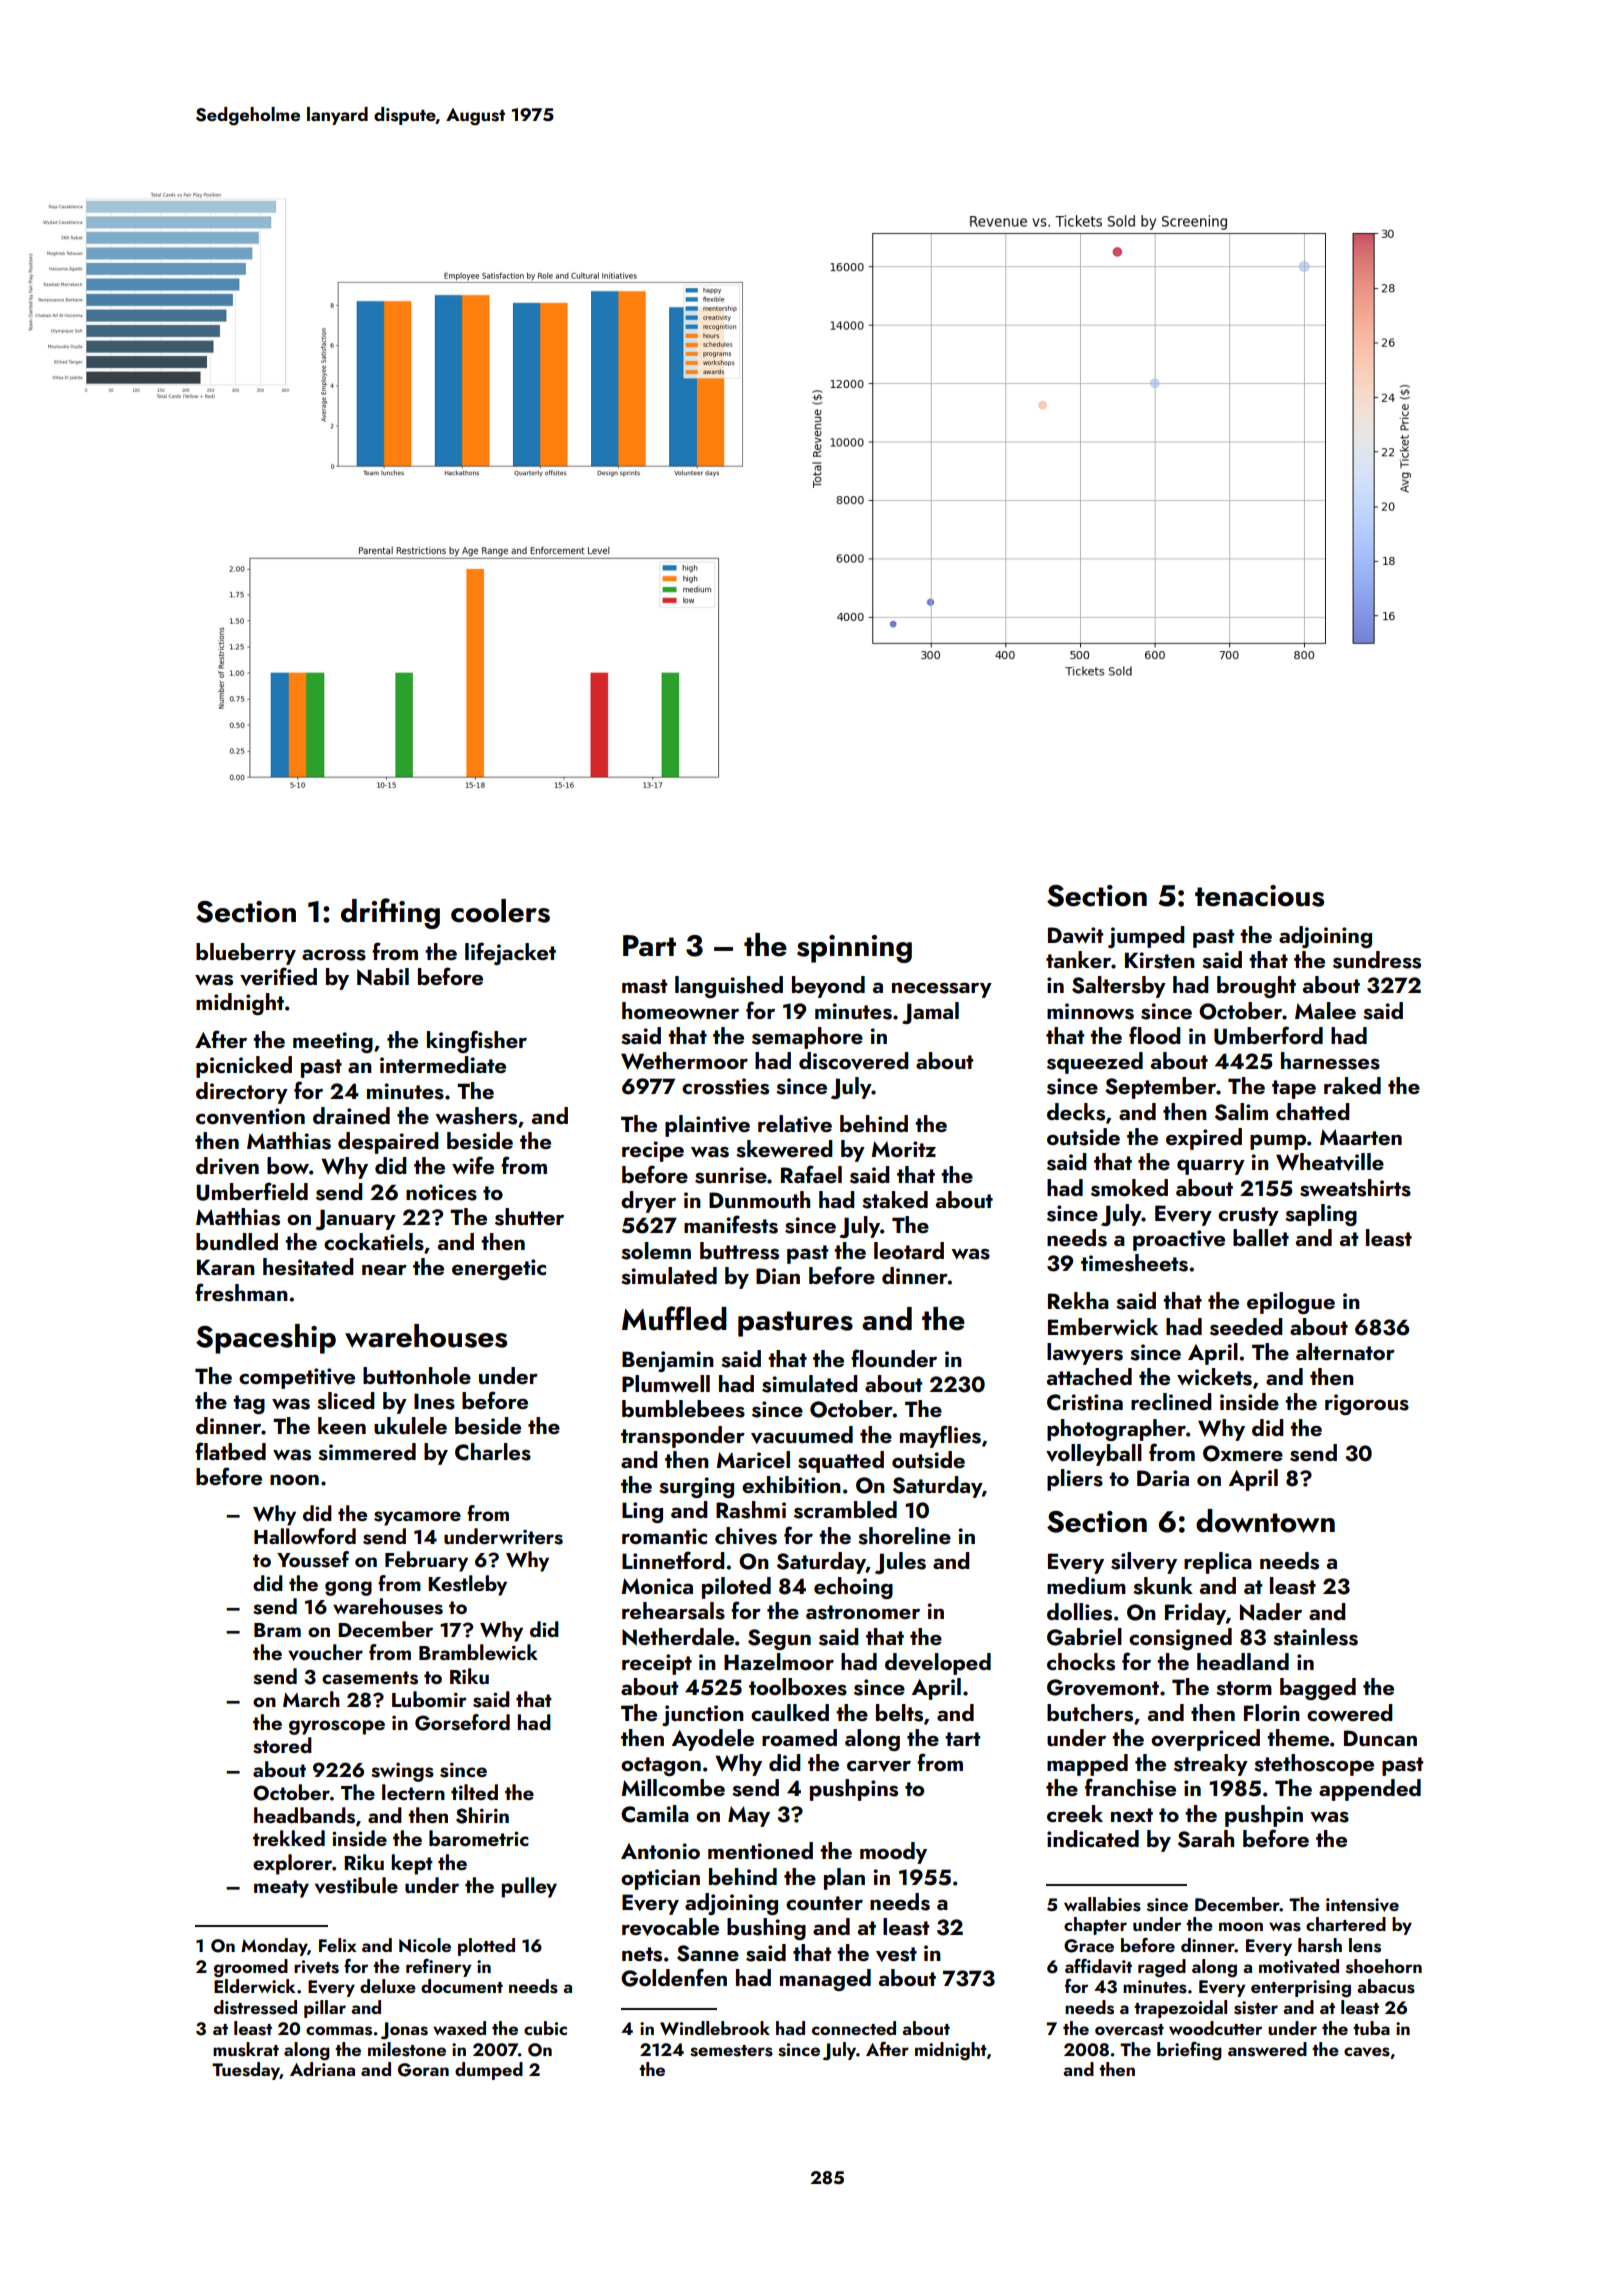 Image resolution: width=1620 pixels, height=2292 pixels. What do you see at coordinates (1103, 1326) in the image?
I see `Emberwick` at bounding box center [1103, 1326].
